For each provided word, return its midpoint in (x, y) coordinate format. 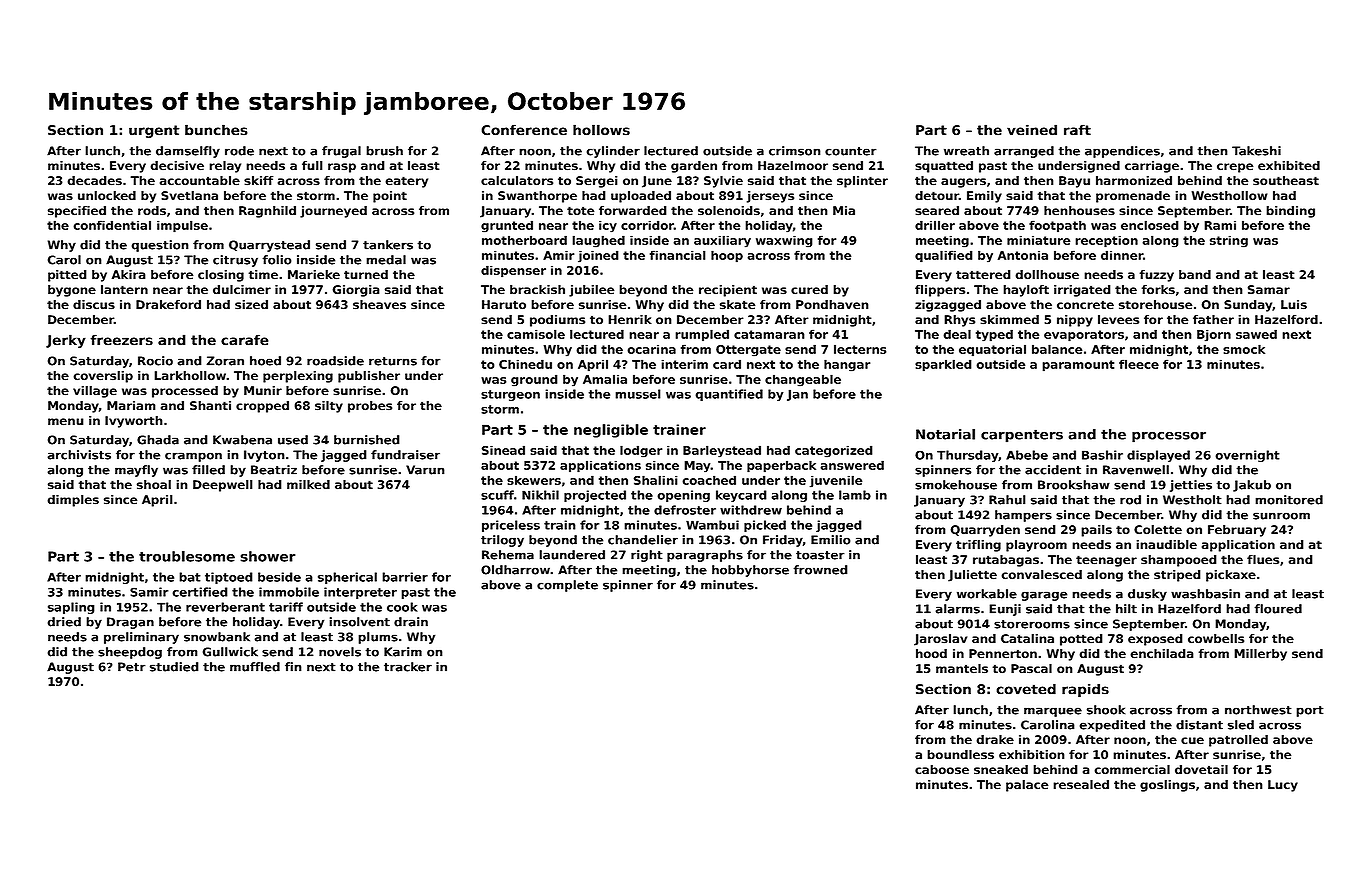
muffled (255, 667)
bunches (216, 130)
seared (937, 211)
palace (1027, 786)
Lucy (1283, 786)
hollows (601, 130)
